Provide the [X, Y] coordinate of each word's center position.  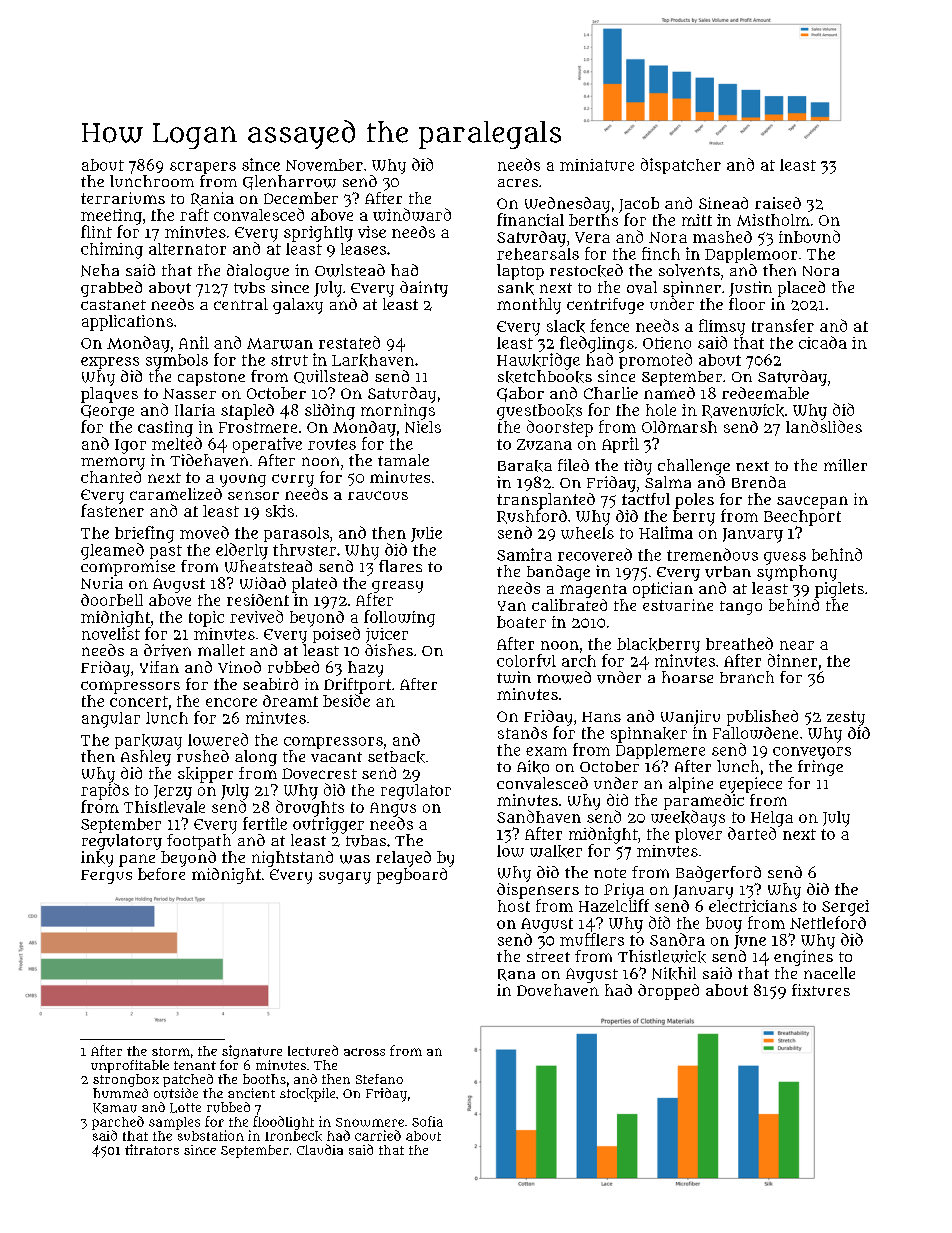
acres [518, 183]
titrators [152, 1149]
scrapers [203, 168]
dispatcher [681, 166]
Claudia [320, 1149]
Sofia [427, 1121]
